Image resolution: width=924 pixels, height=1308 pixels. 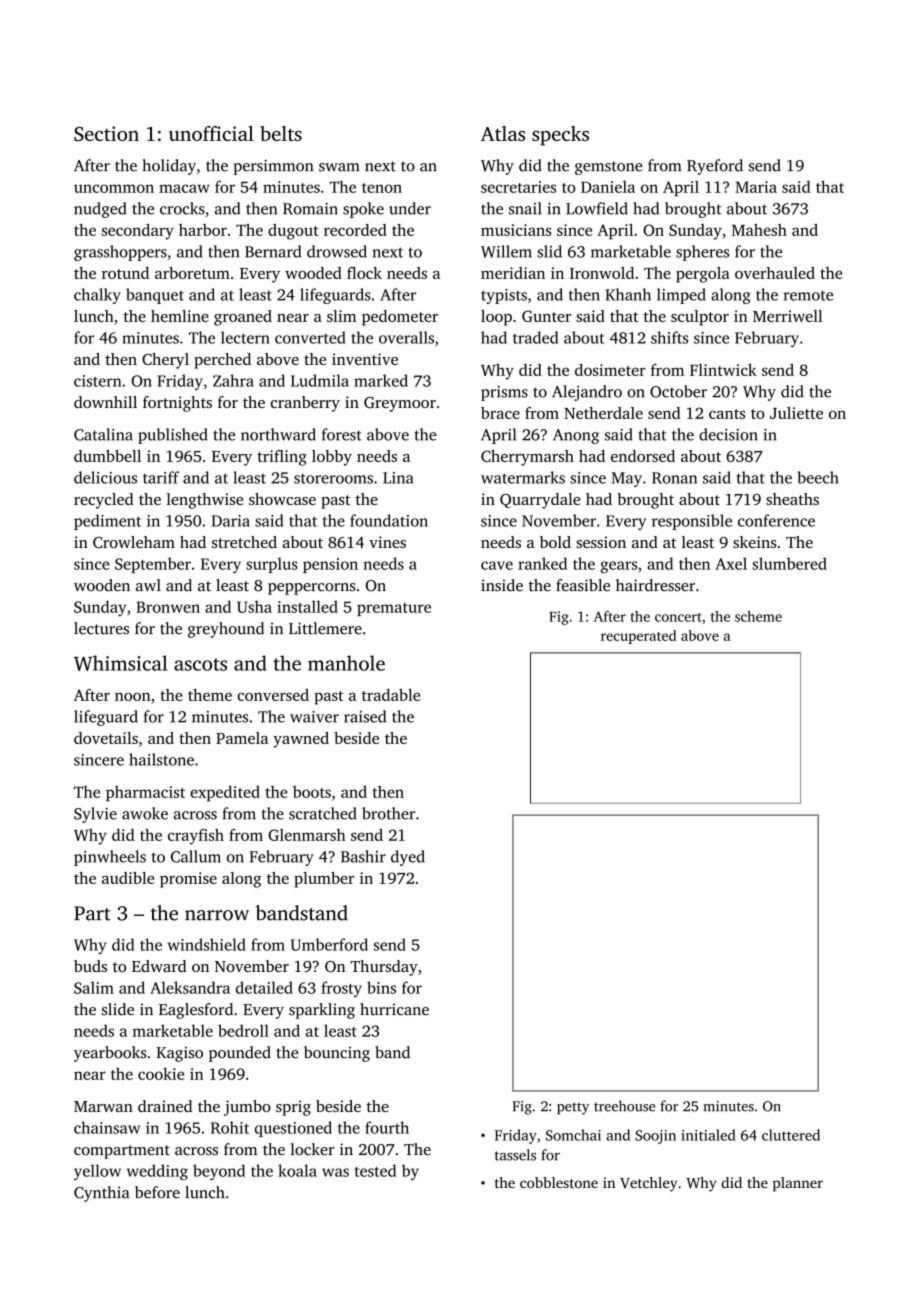 I want to click on koala, so click(x=297, y=1170).
